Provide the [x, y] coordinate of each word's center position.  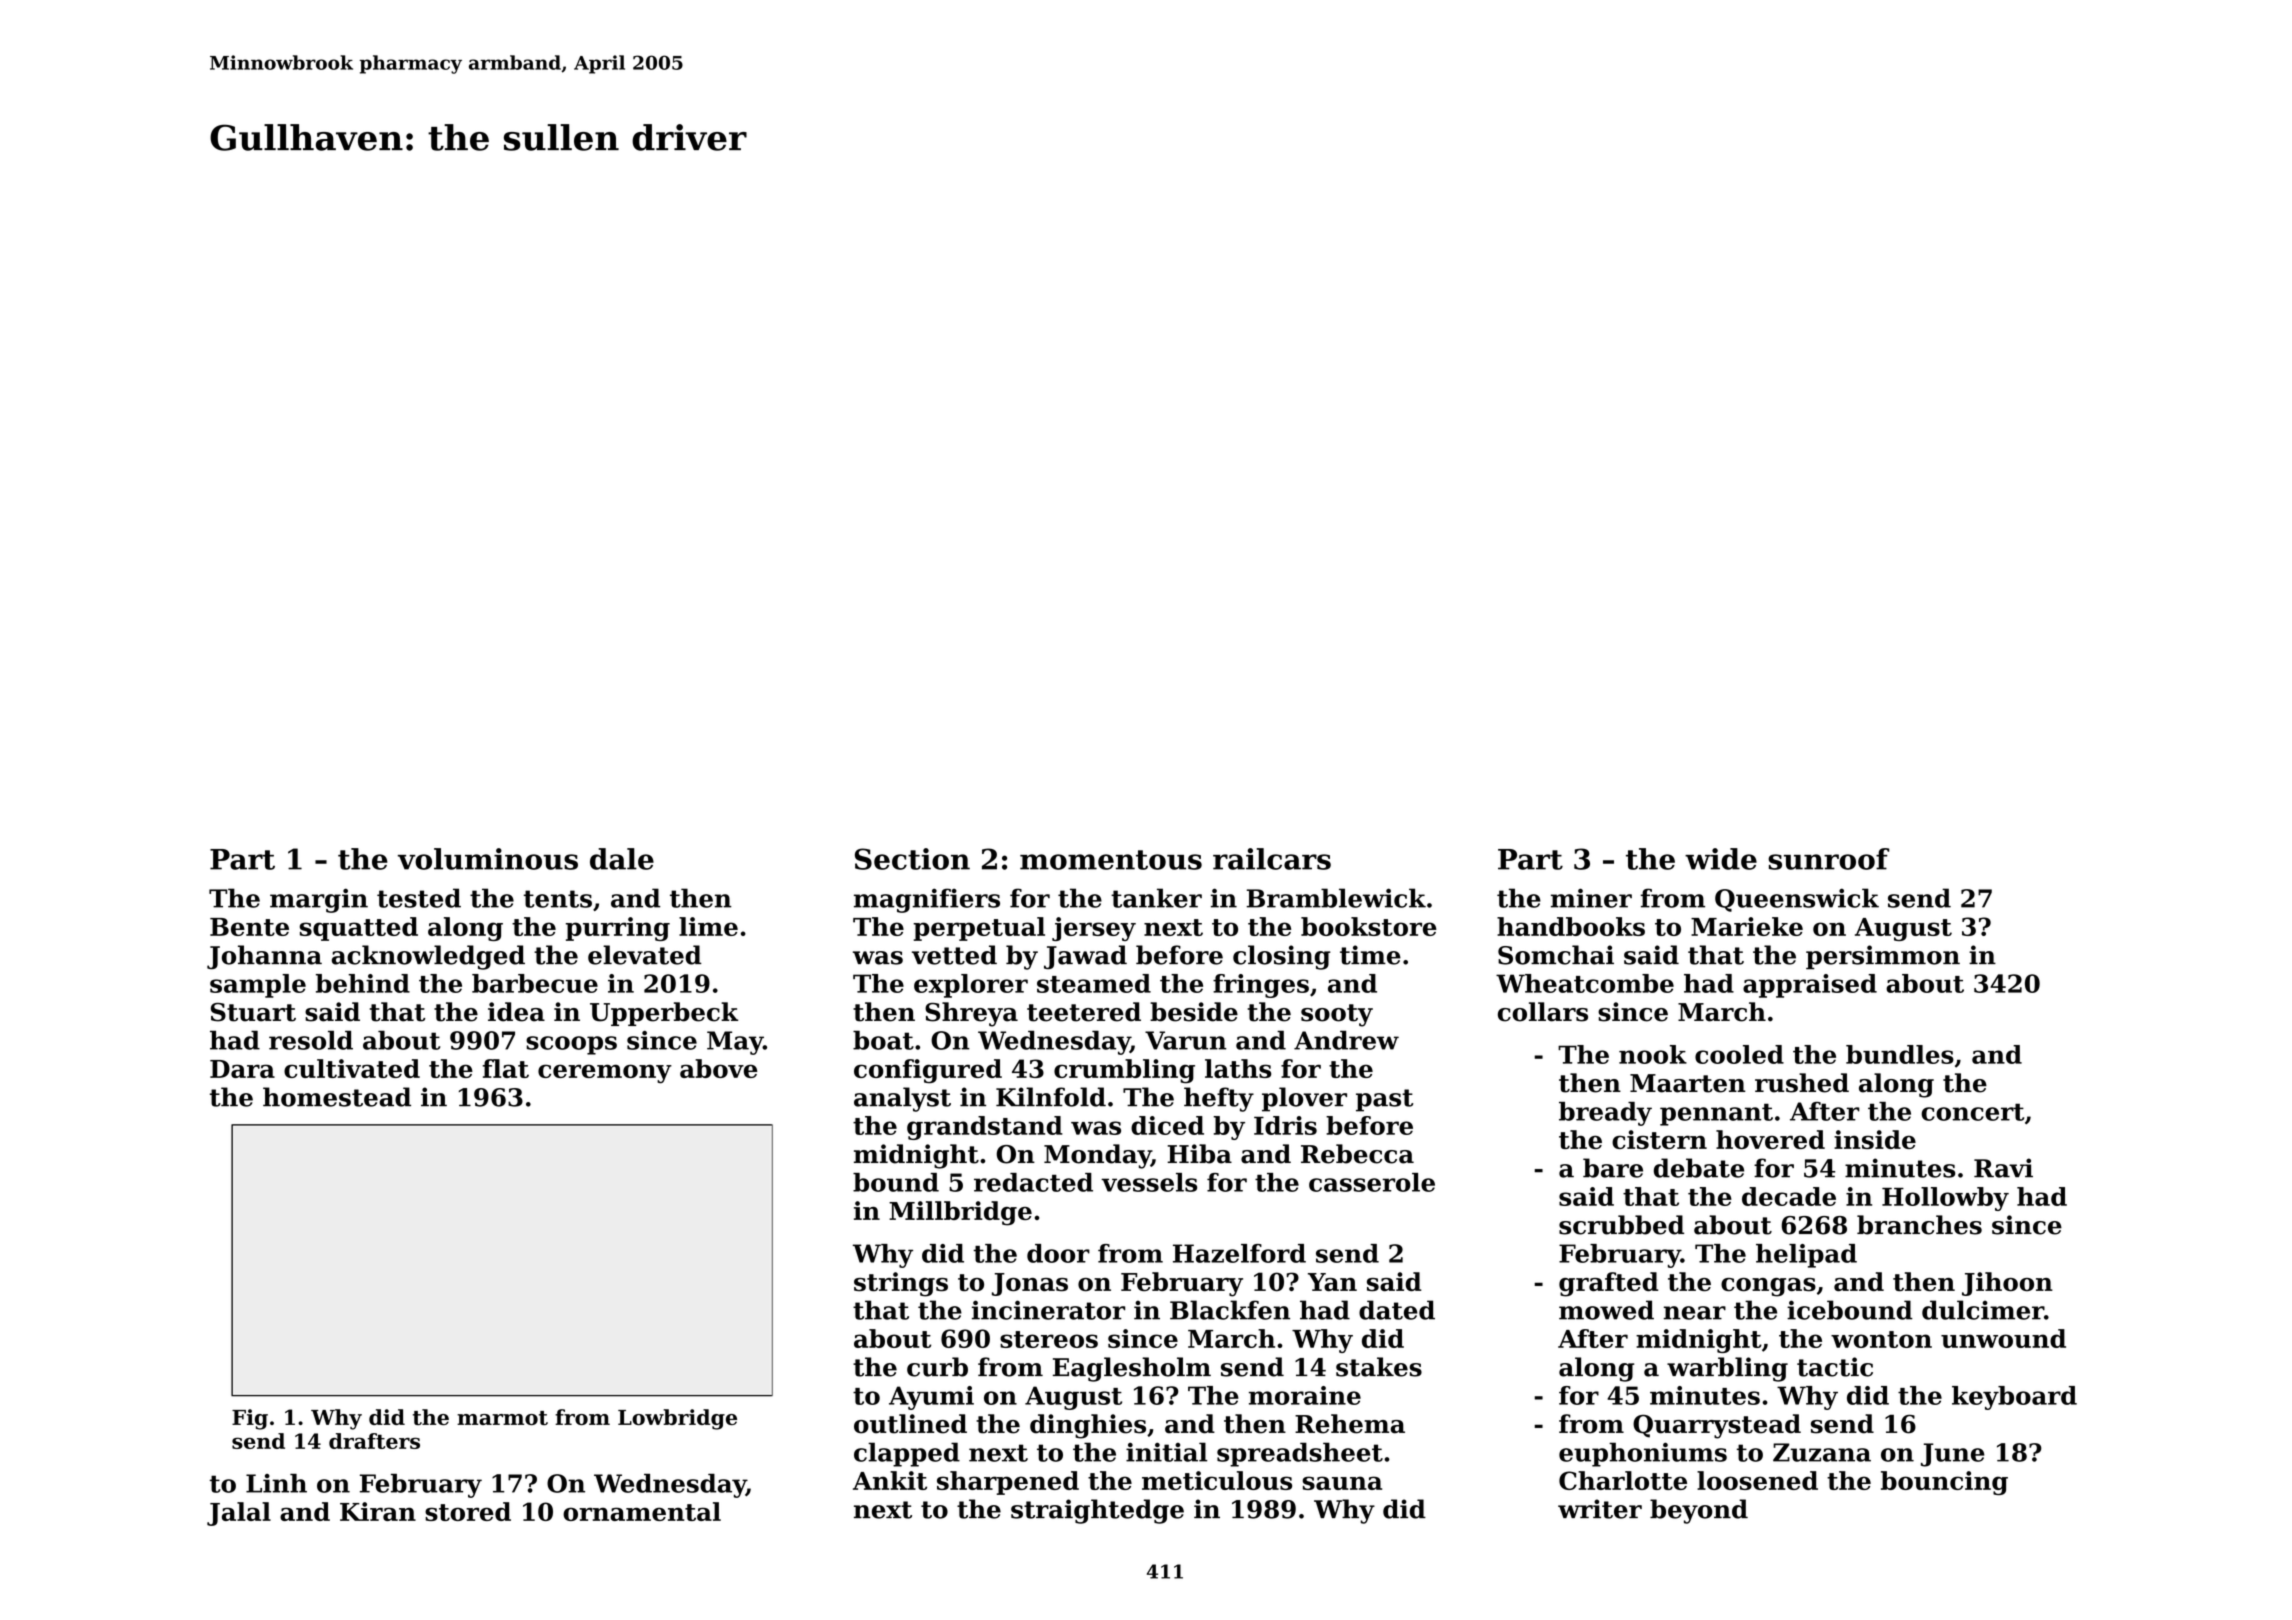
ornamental [642, 1511]
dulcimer [1983, 1310]
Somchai [1556, 955]
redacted [1033, 1182]
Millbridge [960, 1213]
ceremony [605, 1074]
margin [319, 900]
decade [1789, 1196]
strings [901, 1284]
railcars [1272, 859]
